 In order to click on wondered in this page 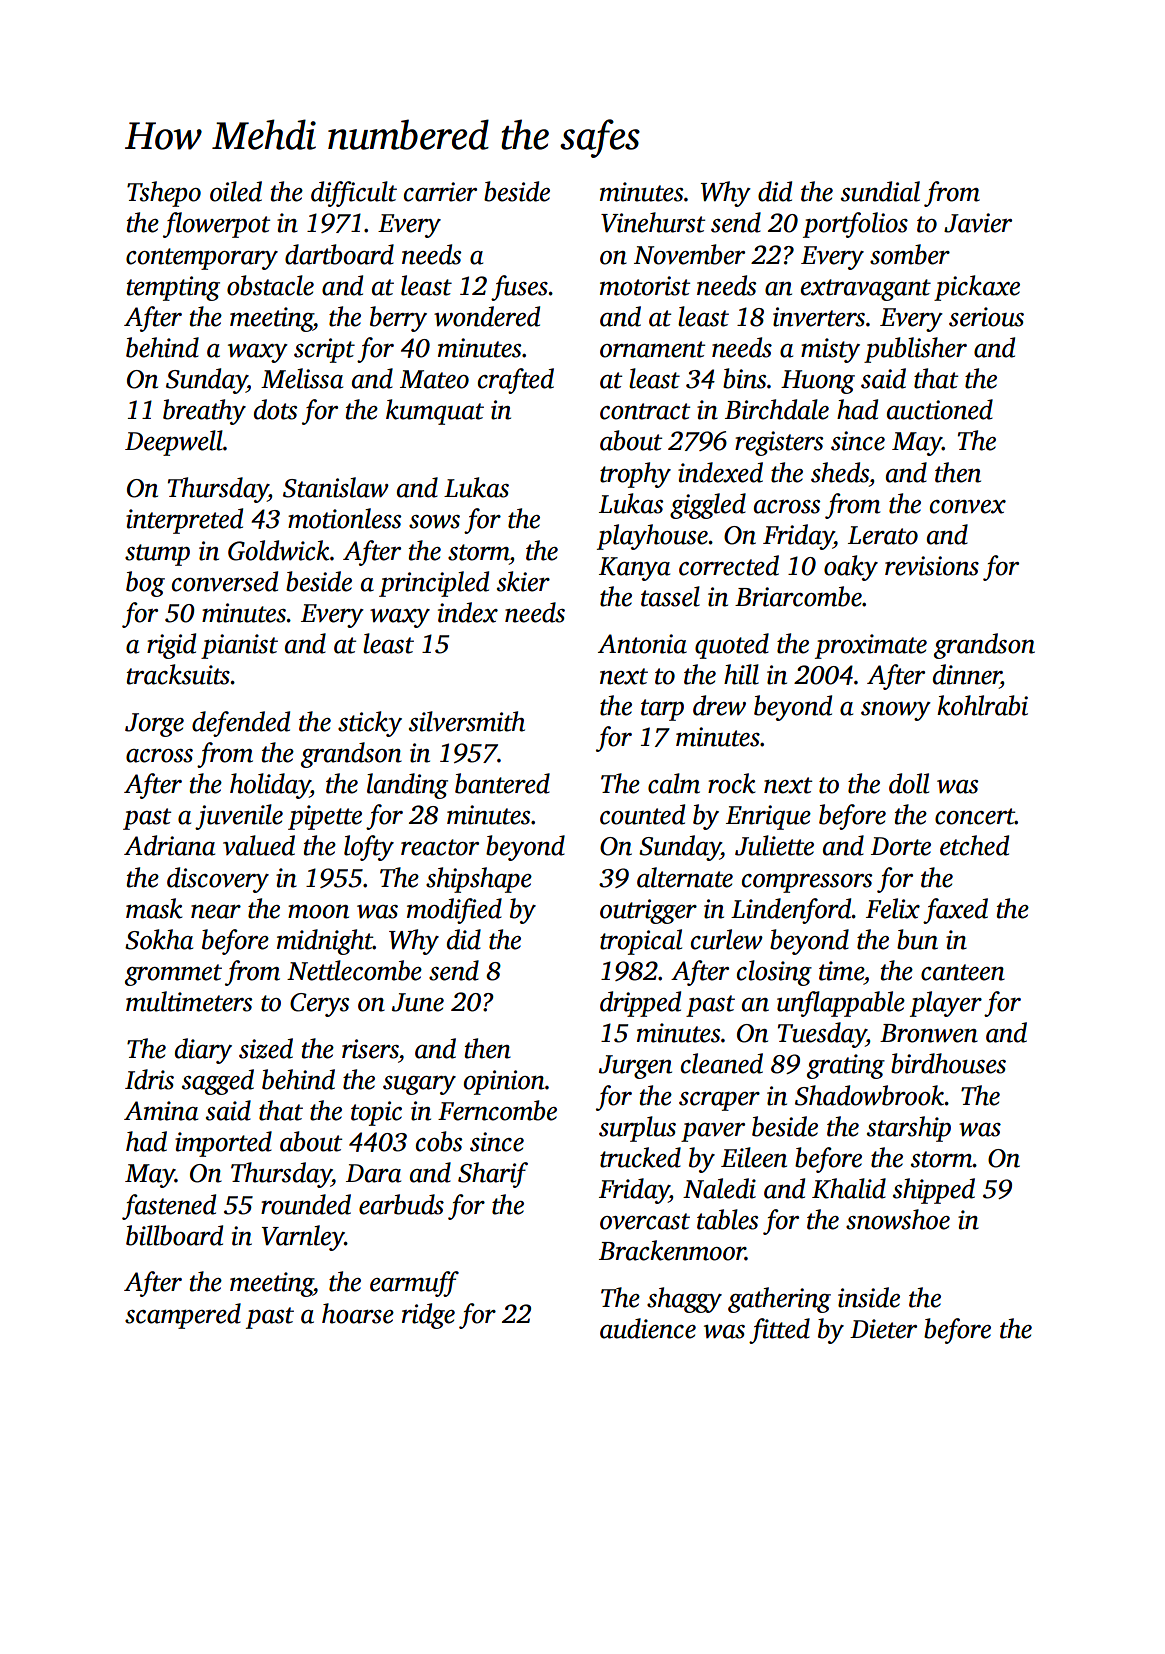, I will do `click(487, 316)`.
